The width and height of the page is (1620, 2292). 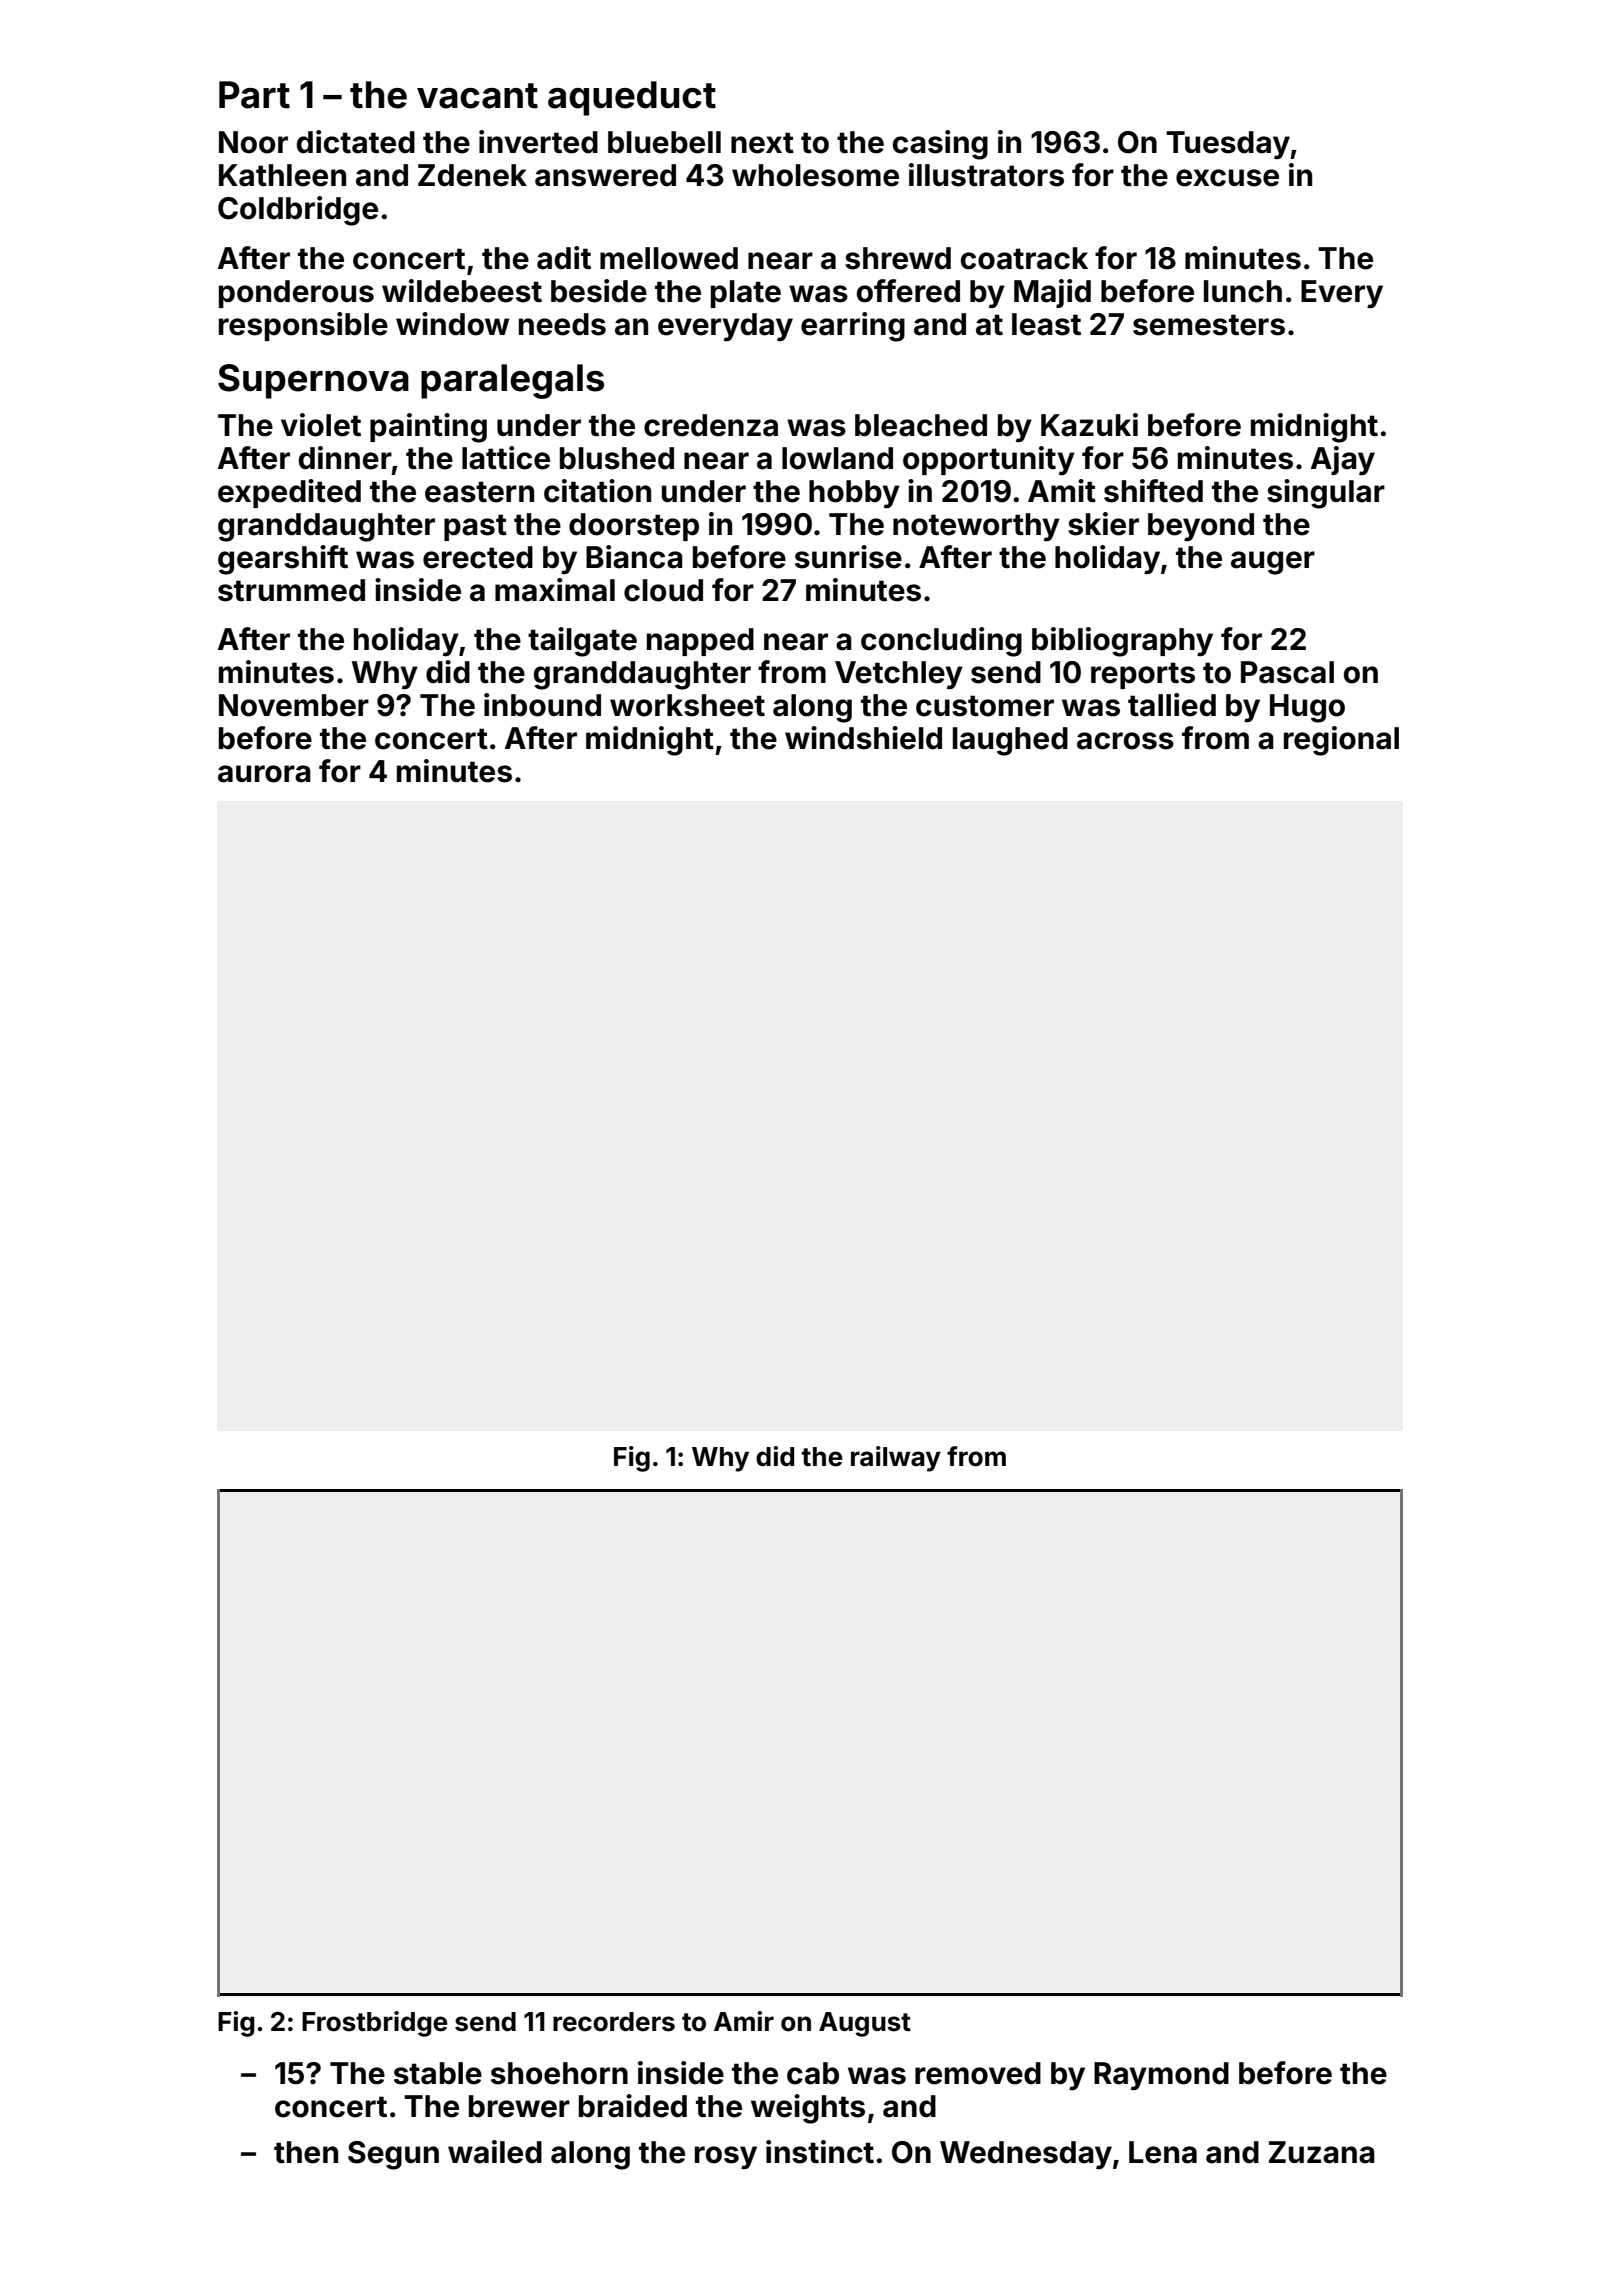 What do you see at coordinates (254, 95) in the page?
I see `Part` at bounding box center [254, 95].
